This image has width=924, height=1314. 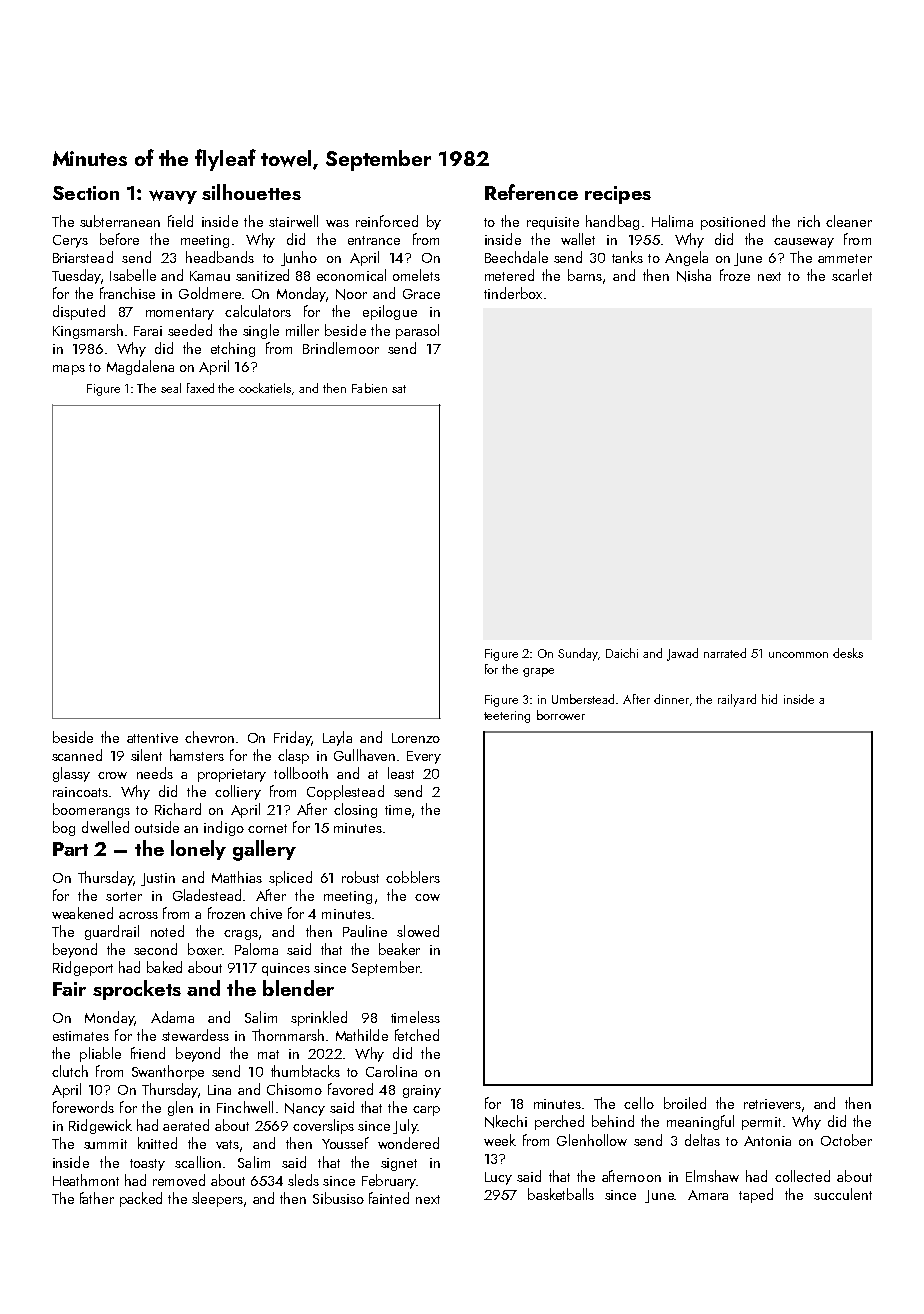 What do you see at coordinates (200, 388) in the image?
I see `faxed` at bounding box center [200, 388].
